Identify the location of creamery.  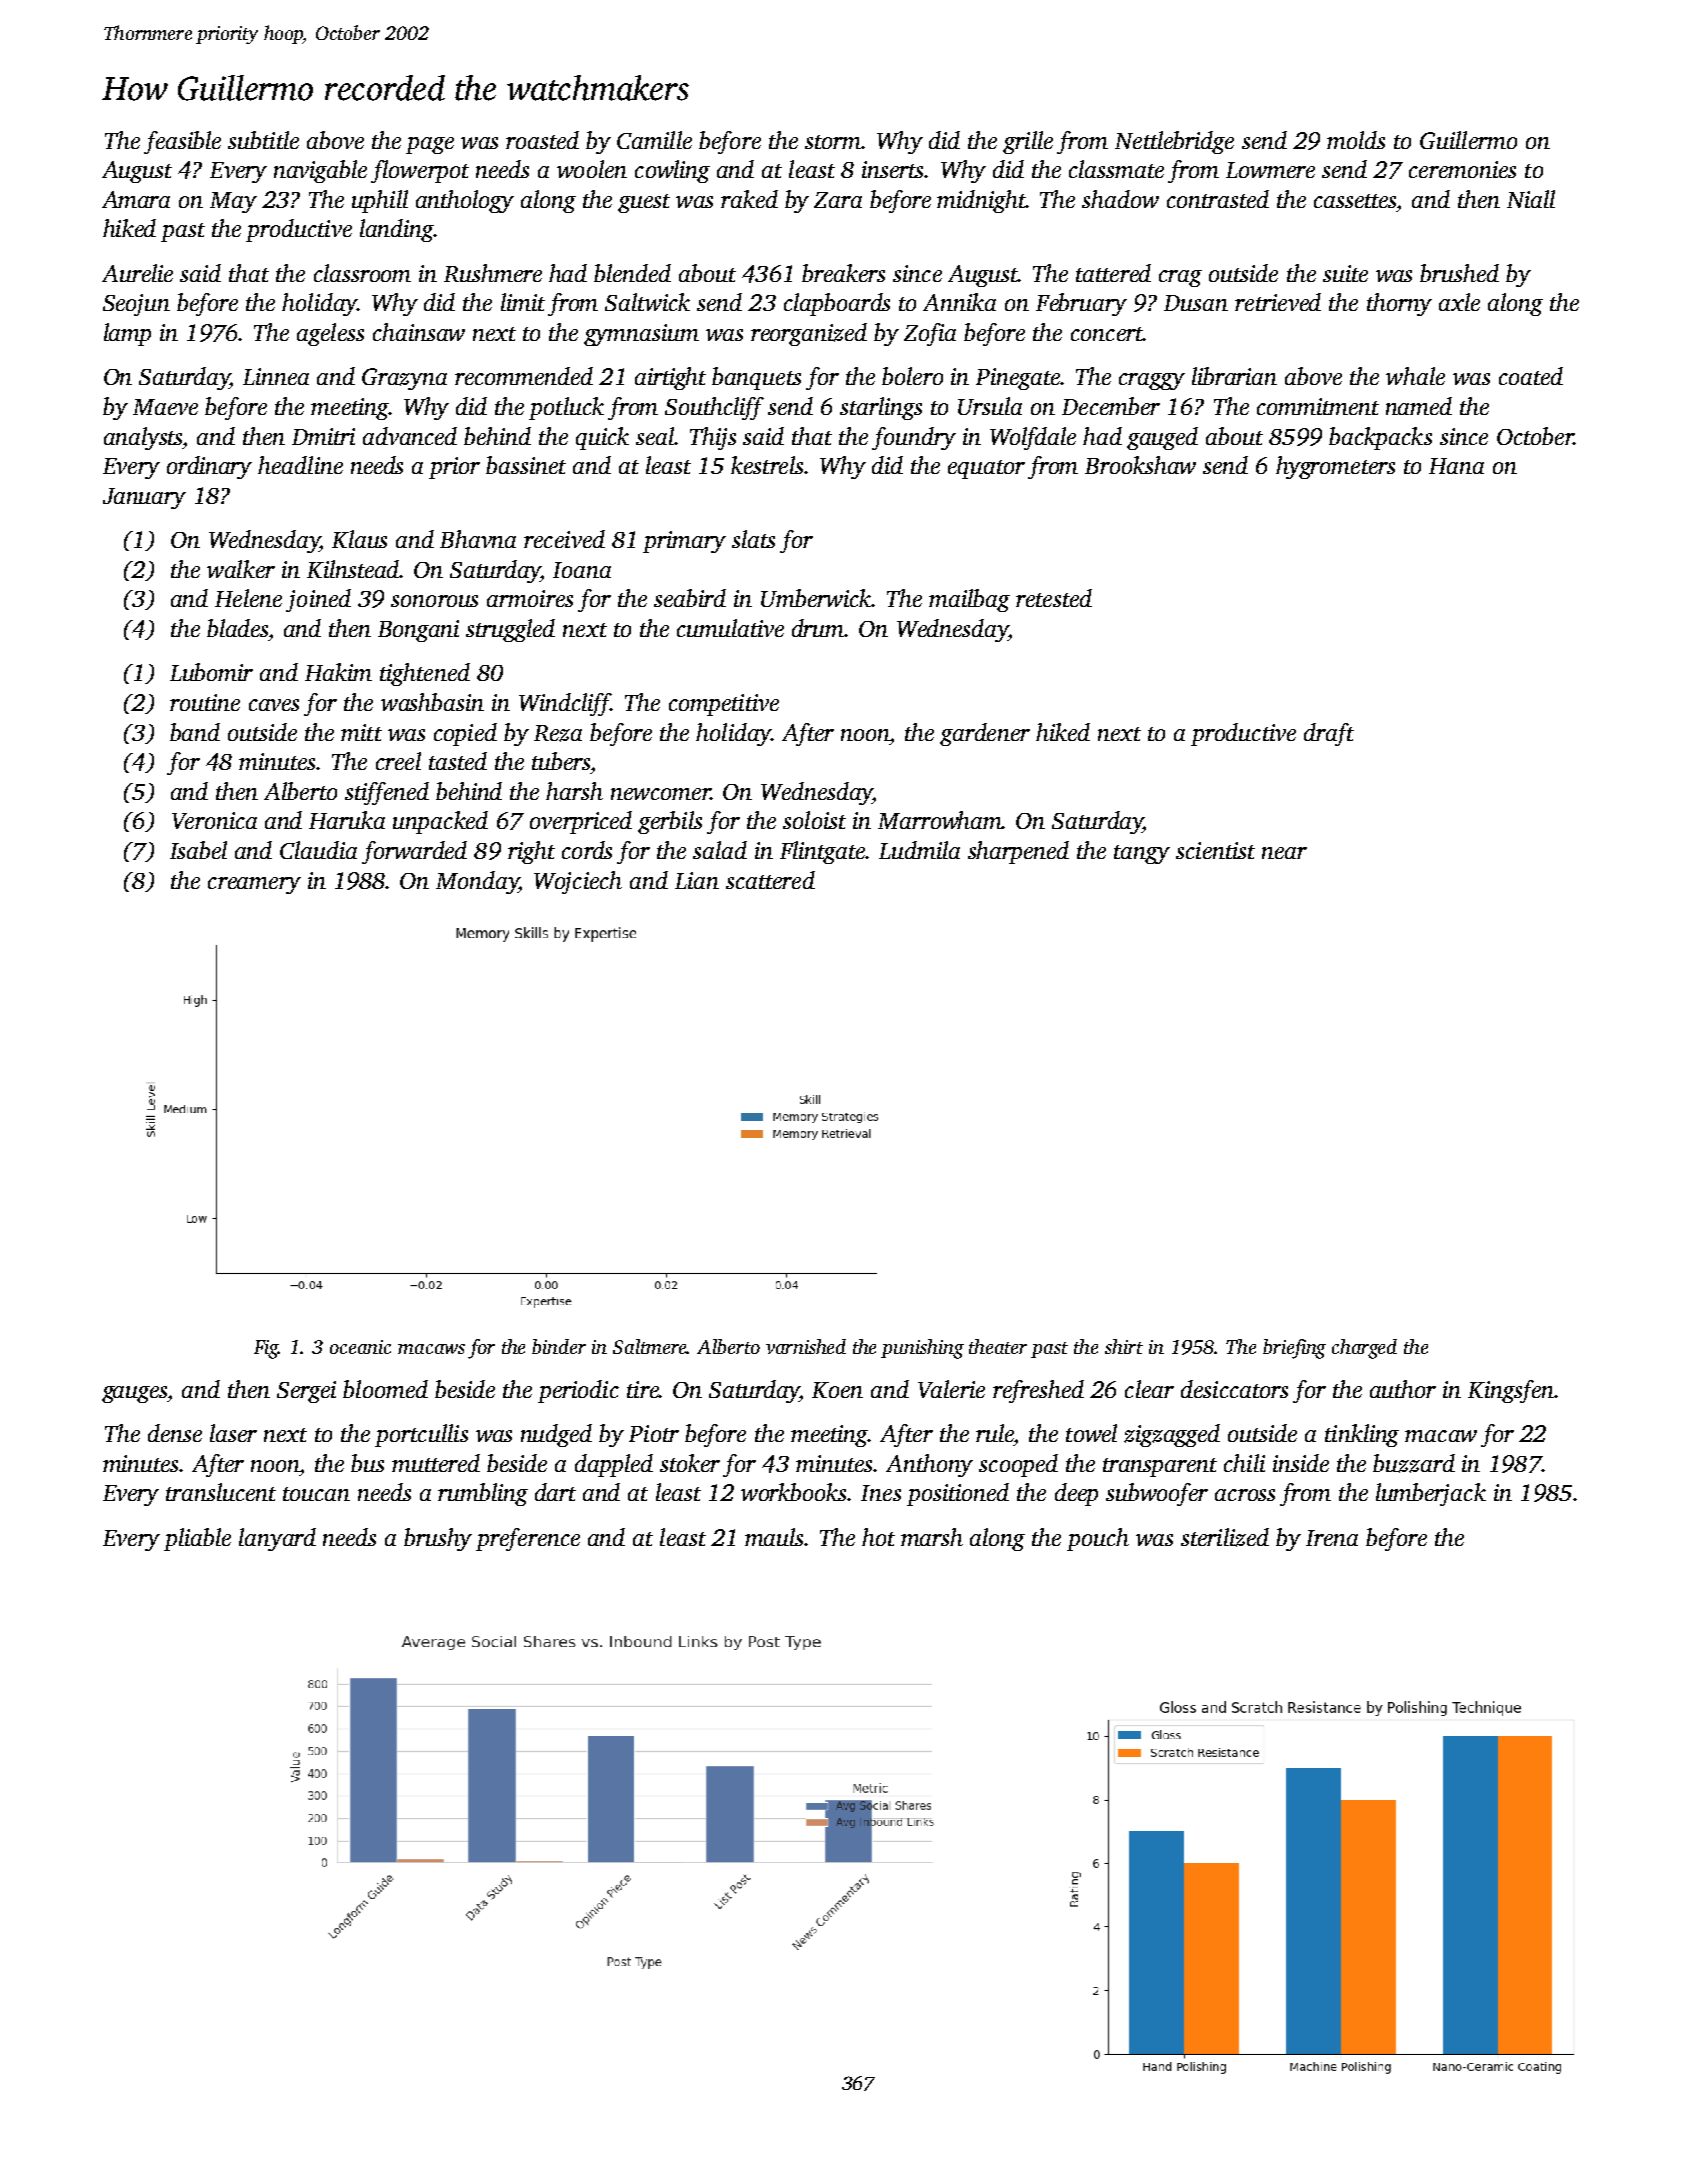
(254, 885).
